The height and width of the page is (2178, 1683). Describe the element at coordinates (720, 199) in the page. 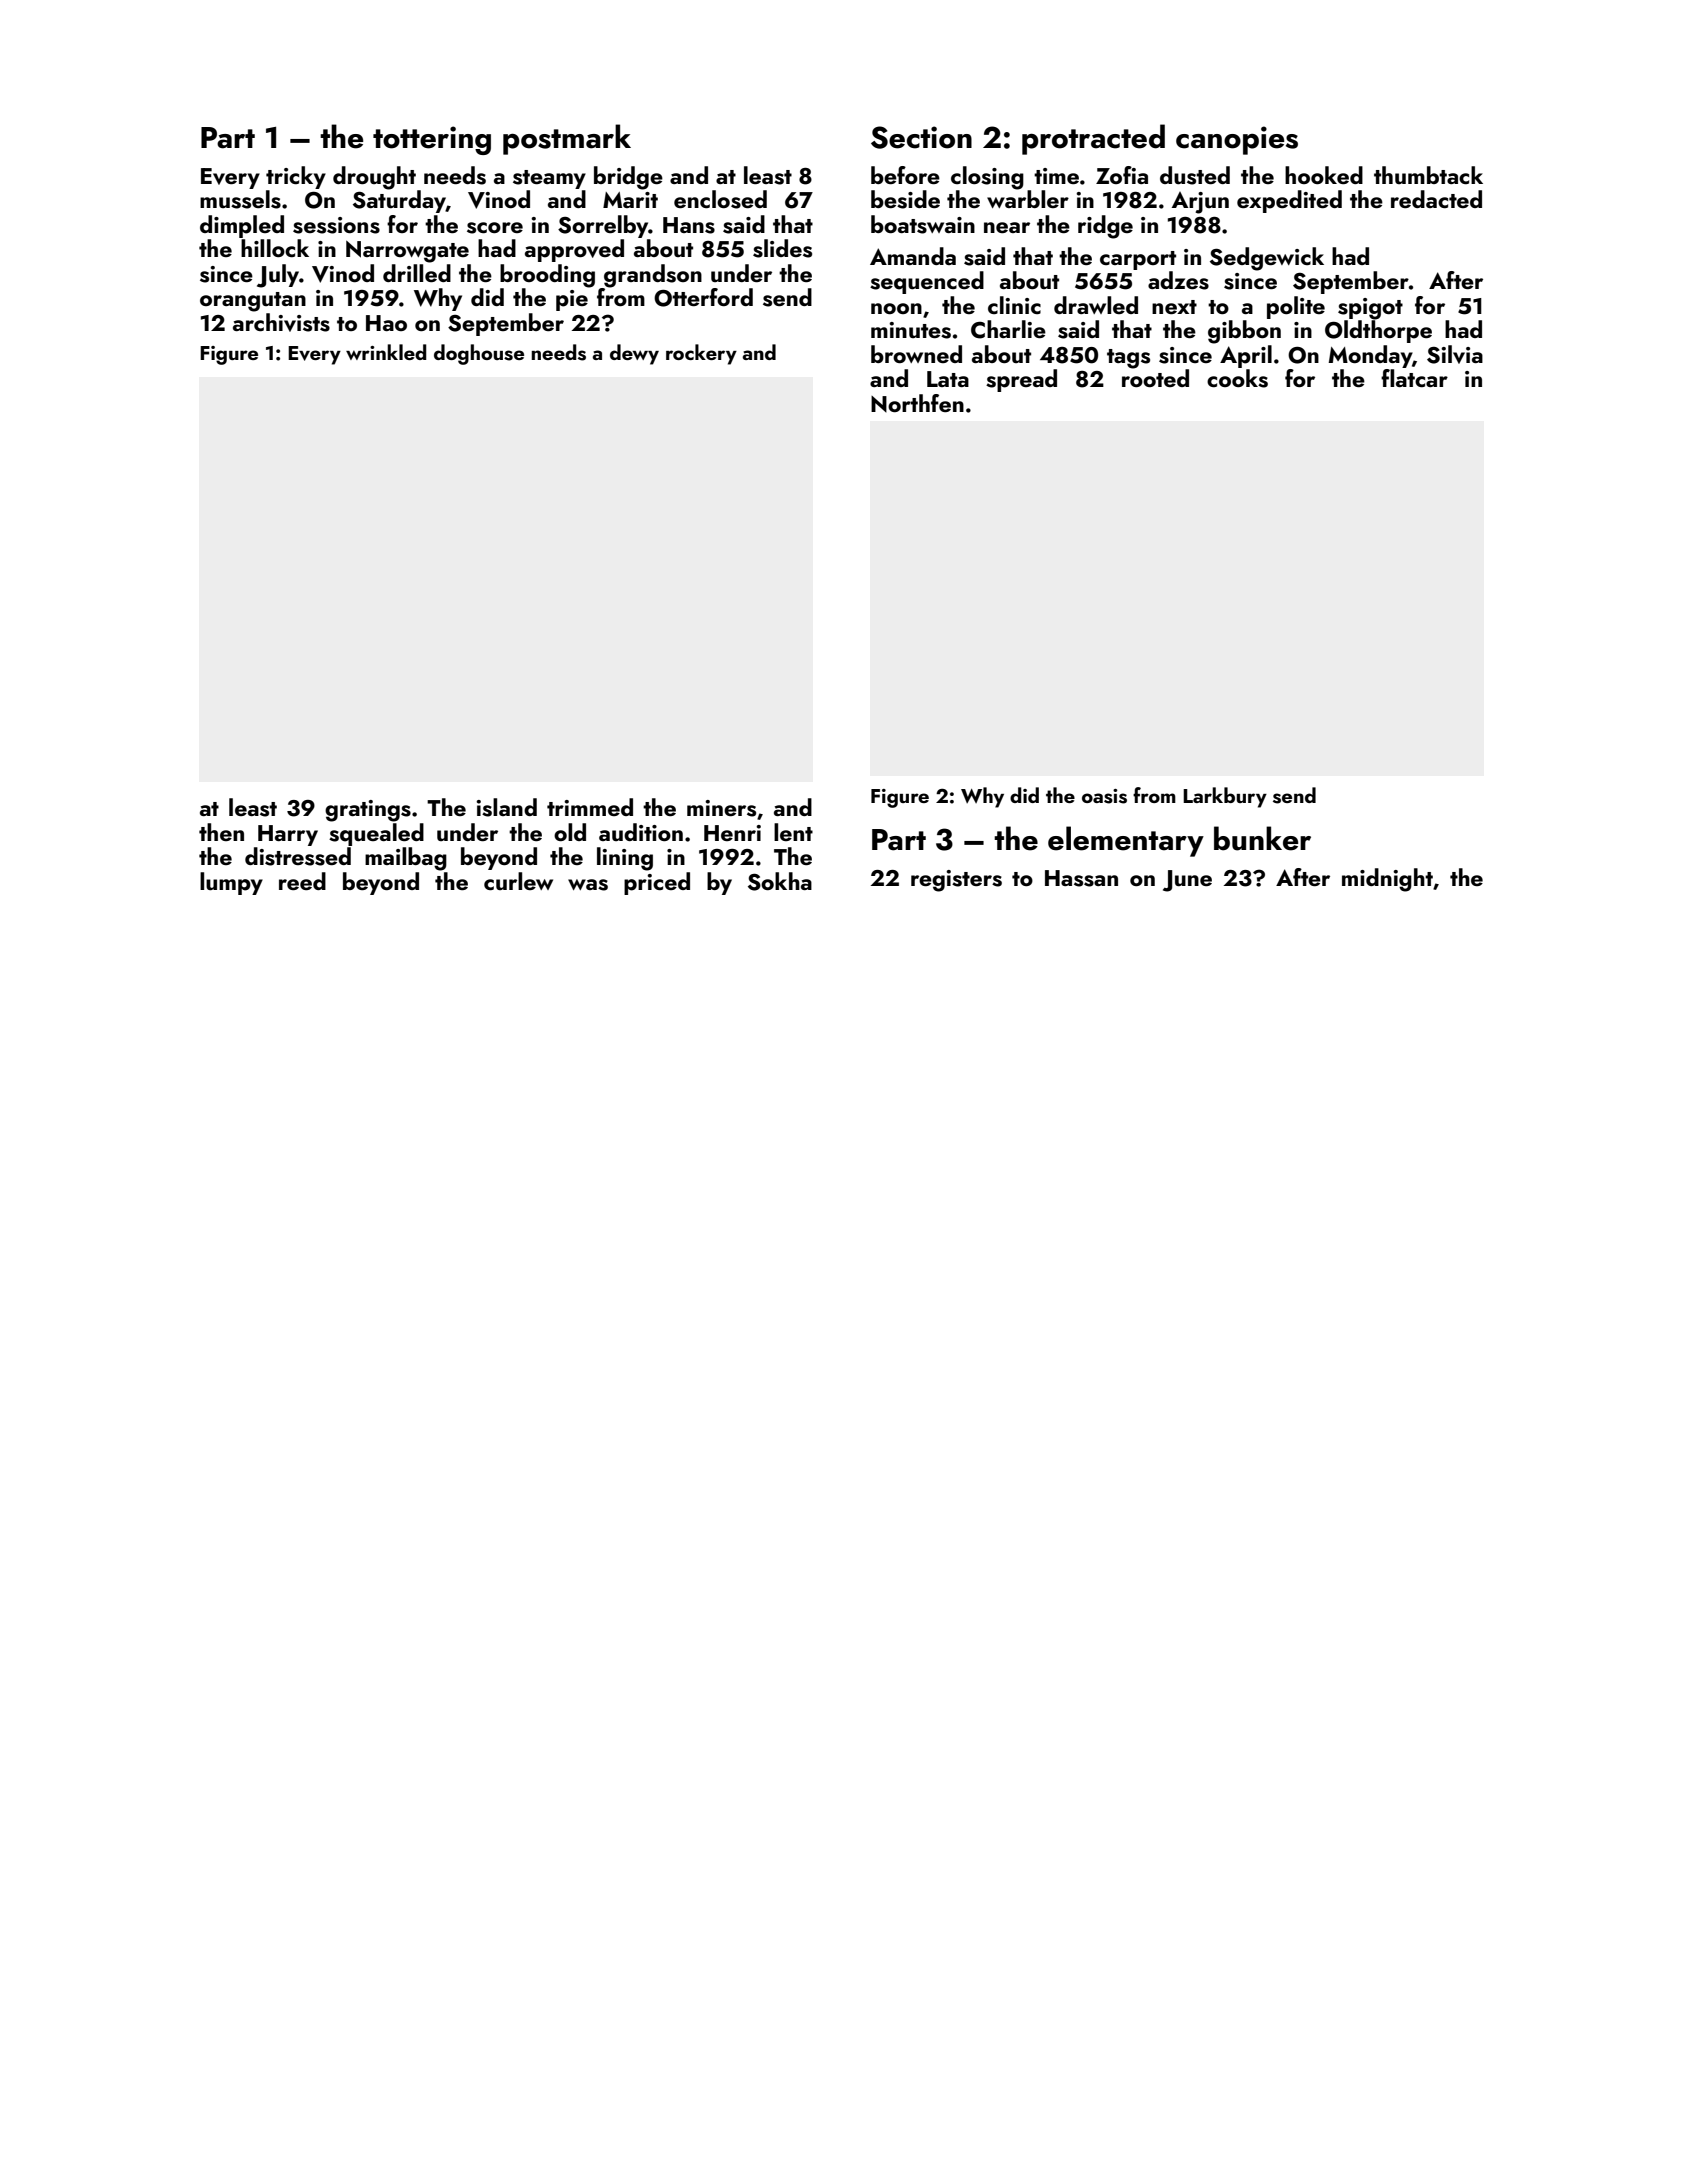

I see `enclosed` at that location.
